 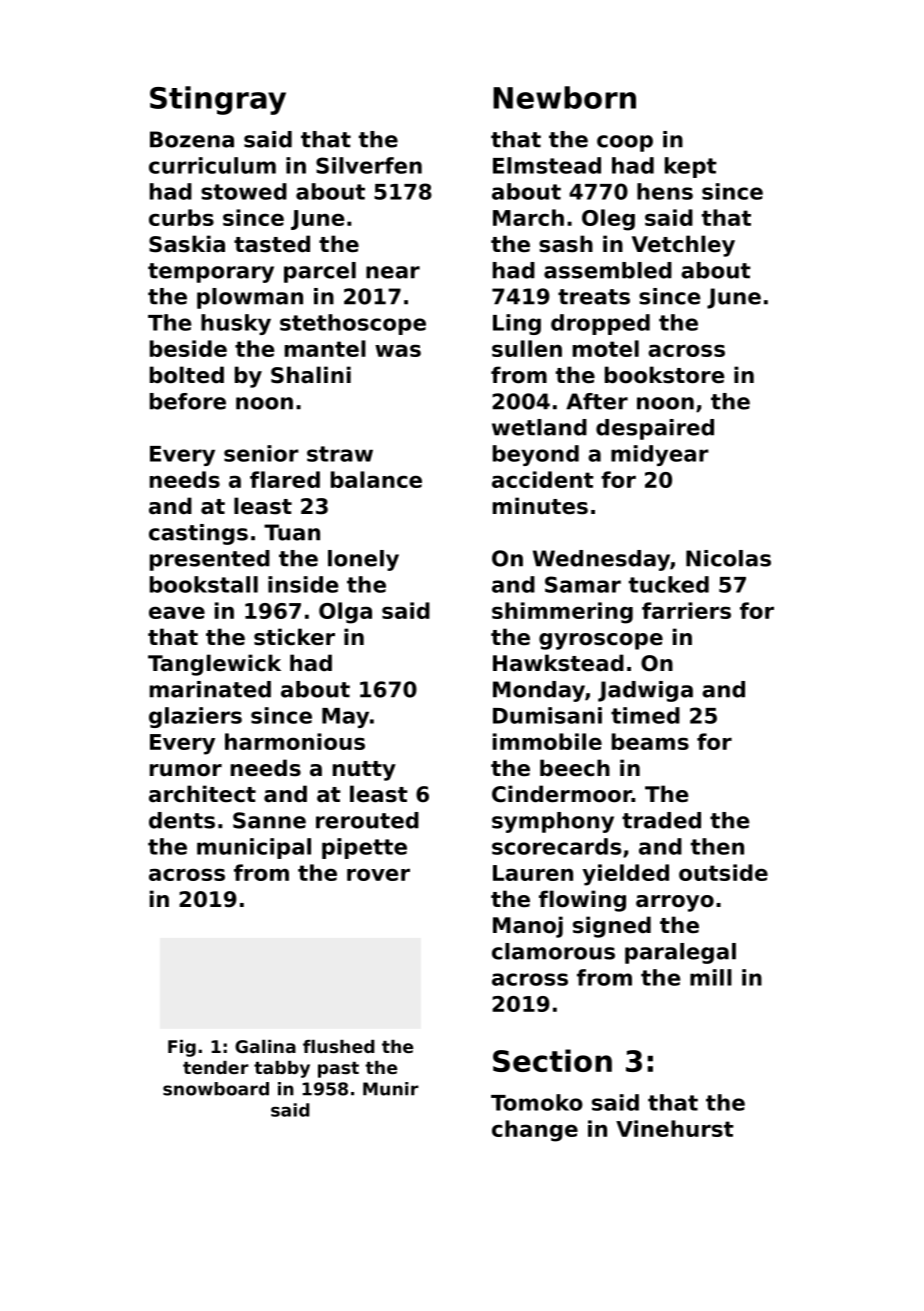 I want to click on despaired, so click(x=655, y=429).
